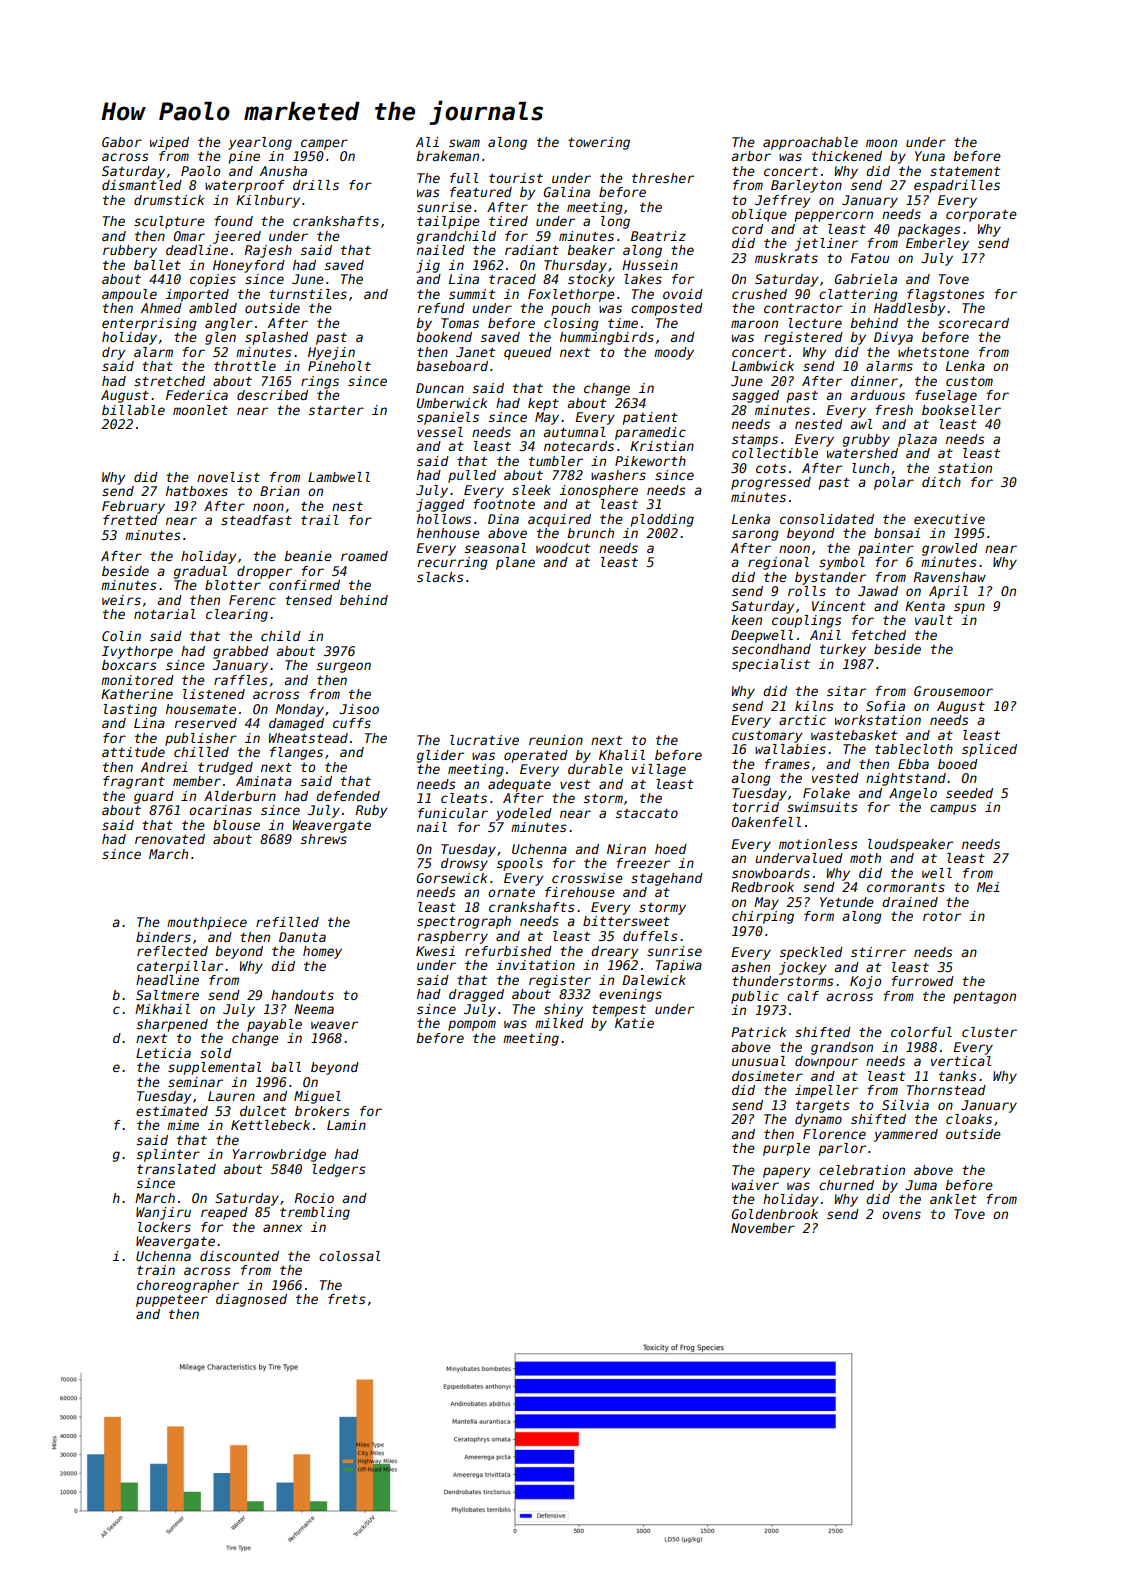 The height and width of the image is (1586, 1121). I want to click on pompom, so click(472, 1025).
